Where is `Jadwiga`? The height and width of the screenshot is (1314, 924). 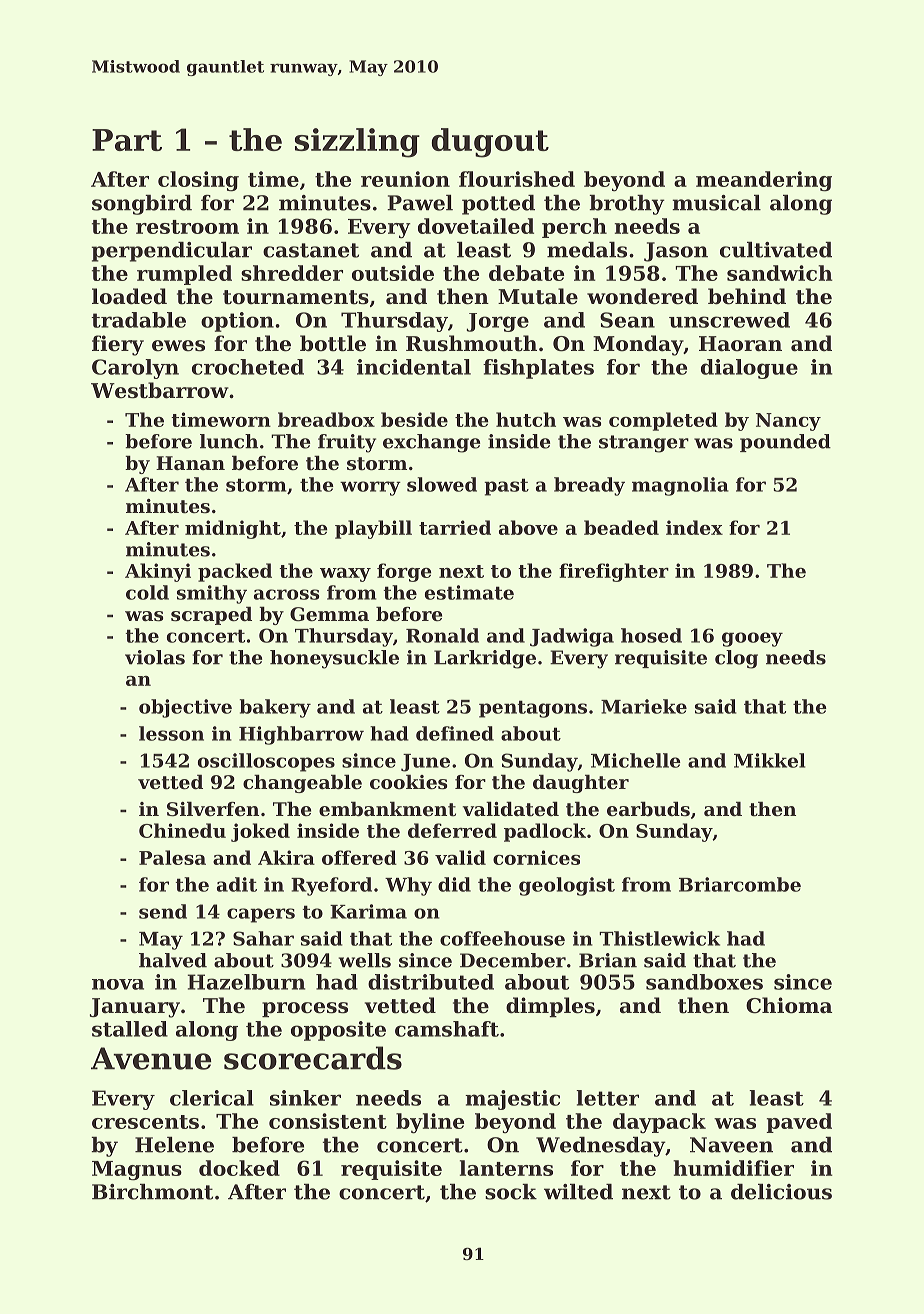
Jadwiga is located at coordinates (572, 637).
